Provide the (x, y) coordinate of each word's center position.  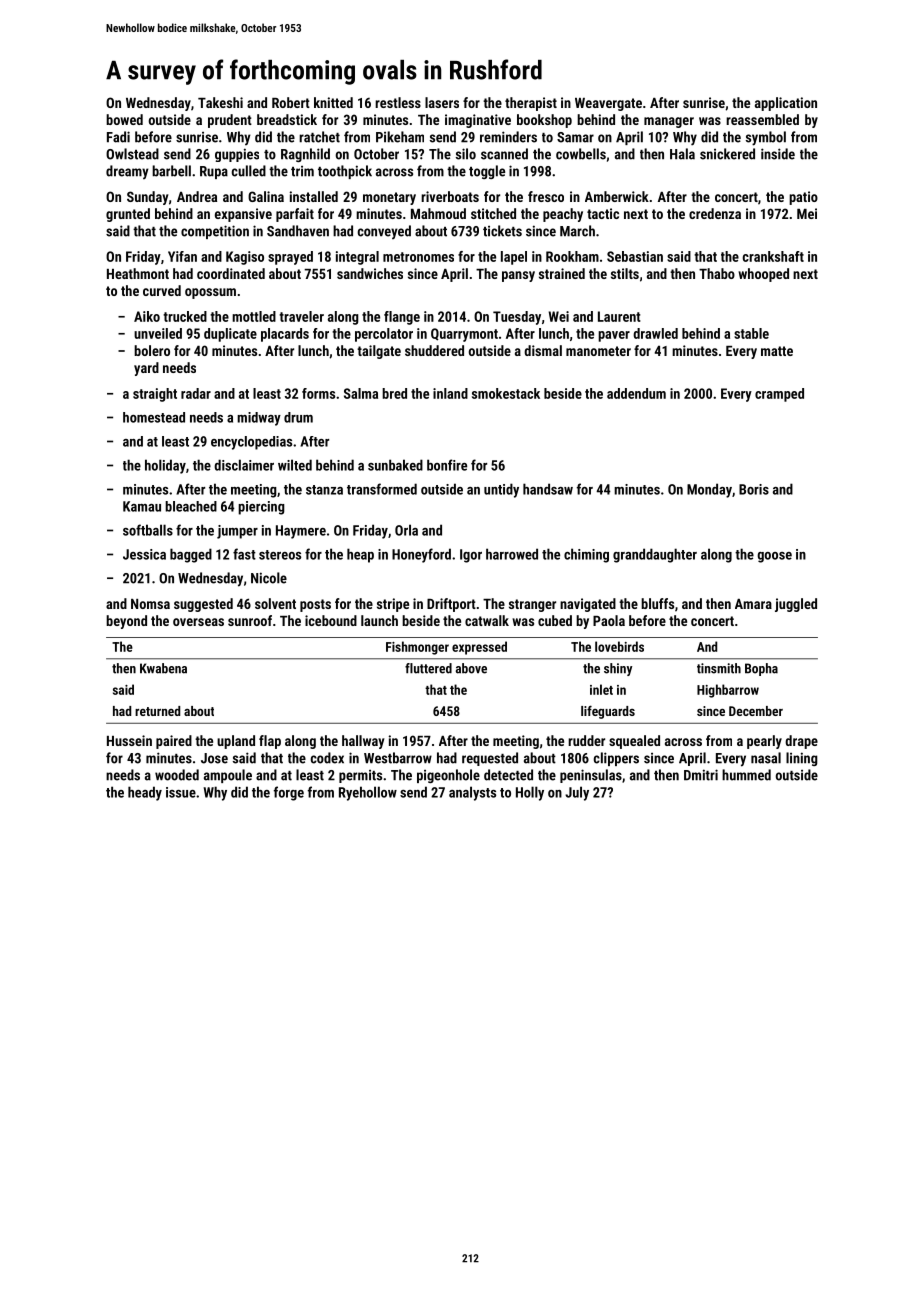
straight (155, 395)
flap (270, 742)
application (786, 104)
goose (774, 557)
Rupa (214, 172)
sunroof (250, 620)
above (471, 668)
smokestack (506, 393)
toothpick (345, 172)
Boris (754, 489)
